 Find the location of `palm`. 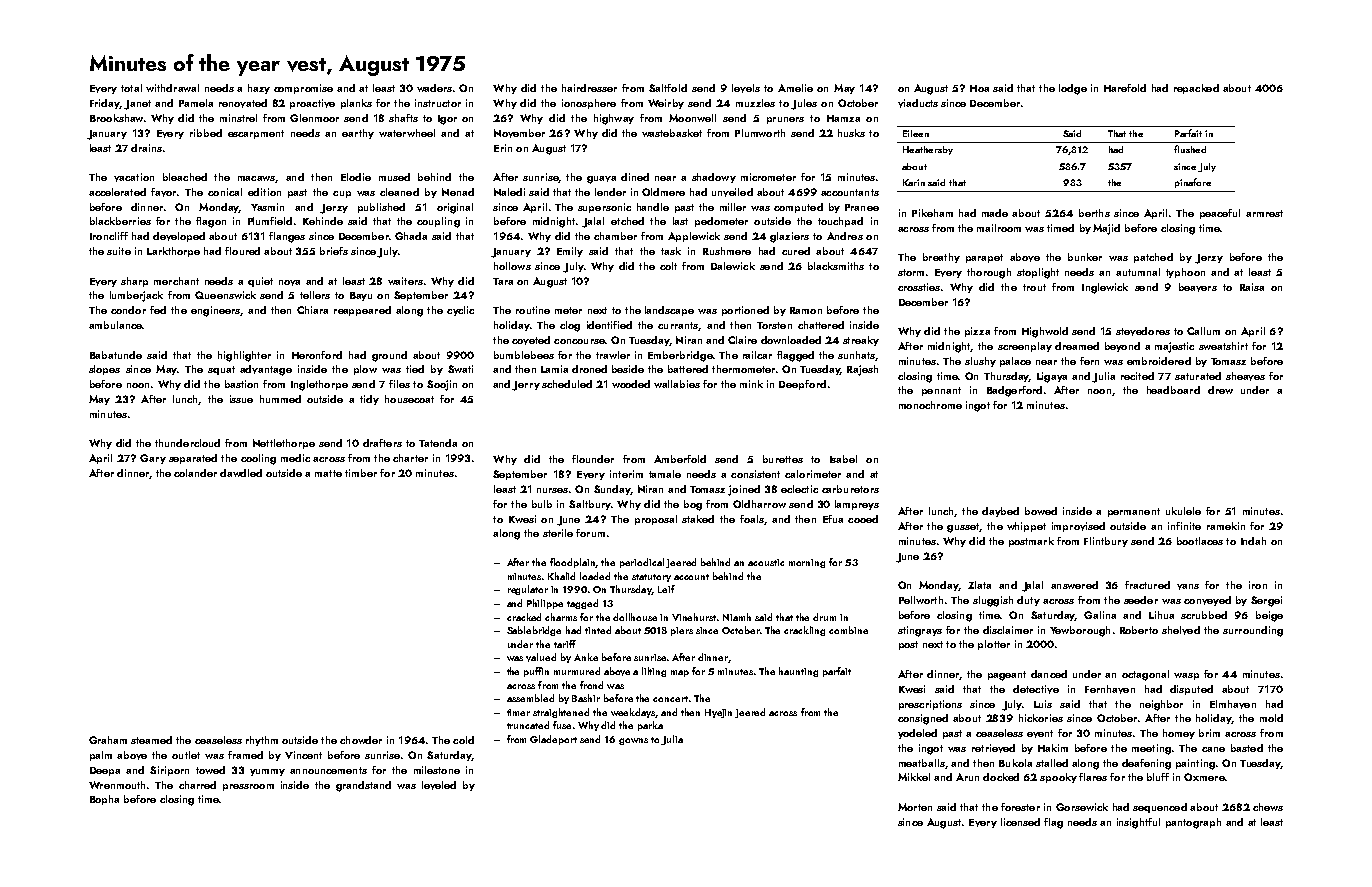

palm is located at coordinates (101, 756).
